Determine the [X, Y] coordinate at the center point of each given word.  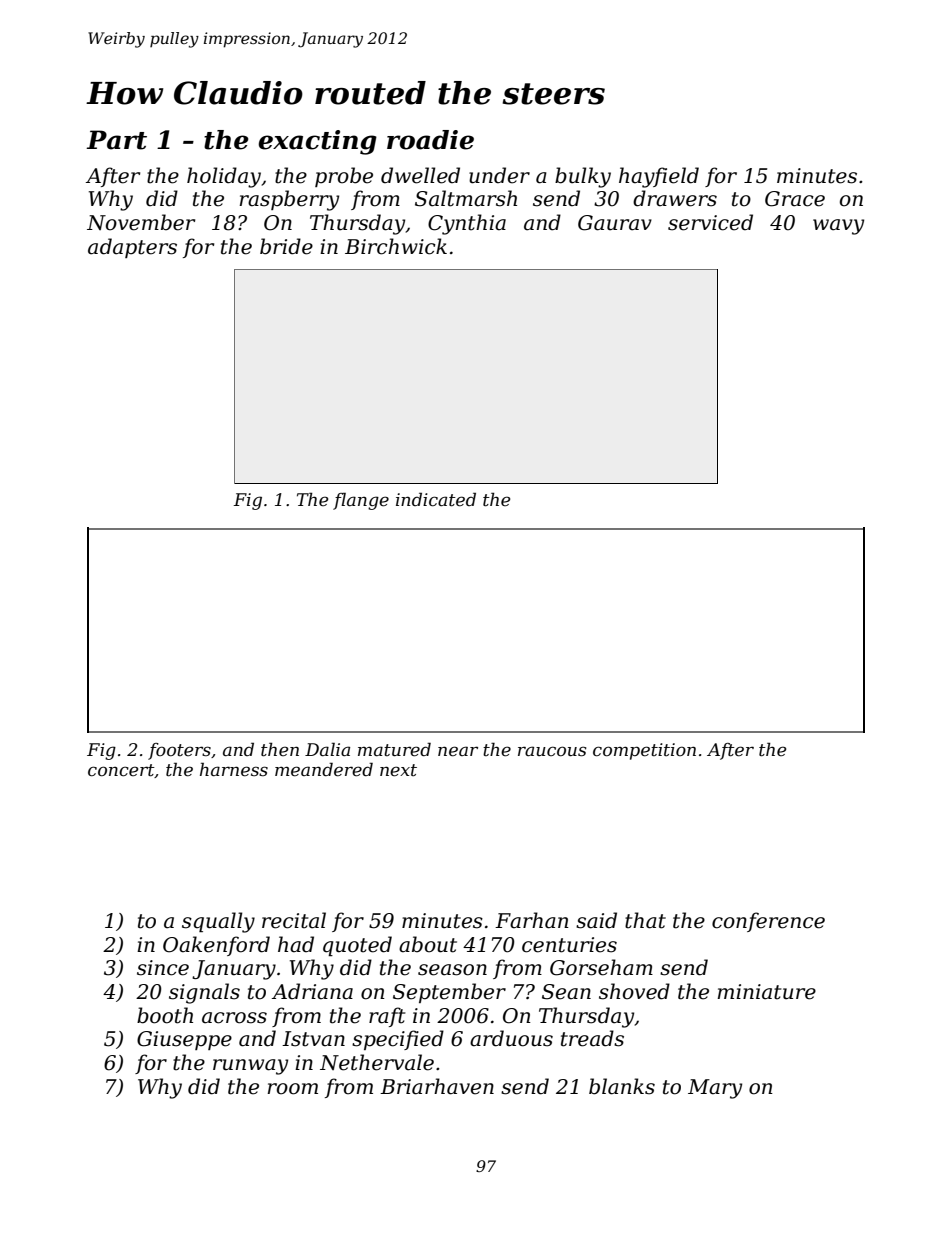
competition [644, 751]
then [280, 749]
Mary [715, 1089]
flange [361, 501]
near [458, 751]
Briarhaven [437, 1086]
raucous [552, 751]
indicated [436, 499]
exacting [317, 142]
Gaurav [615, 223]
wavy [838, 227]
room [293, 1089]
